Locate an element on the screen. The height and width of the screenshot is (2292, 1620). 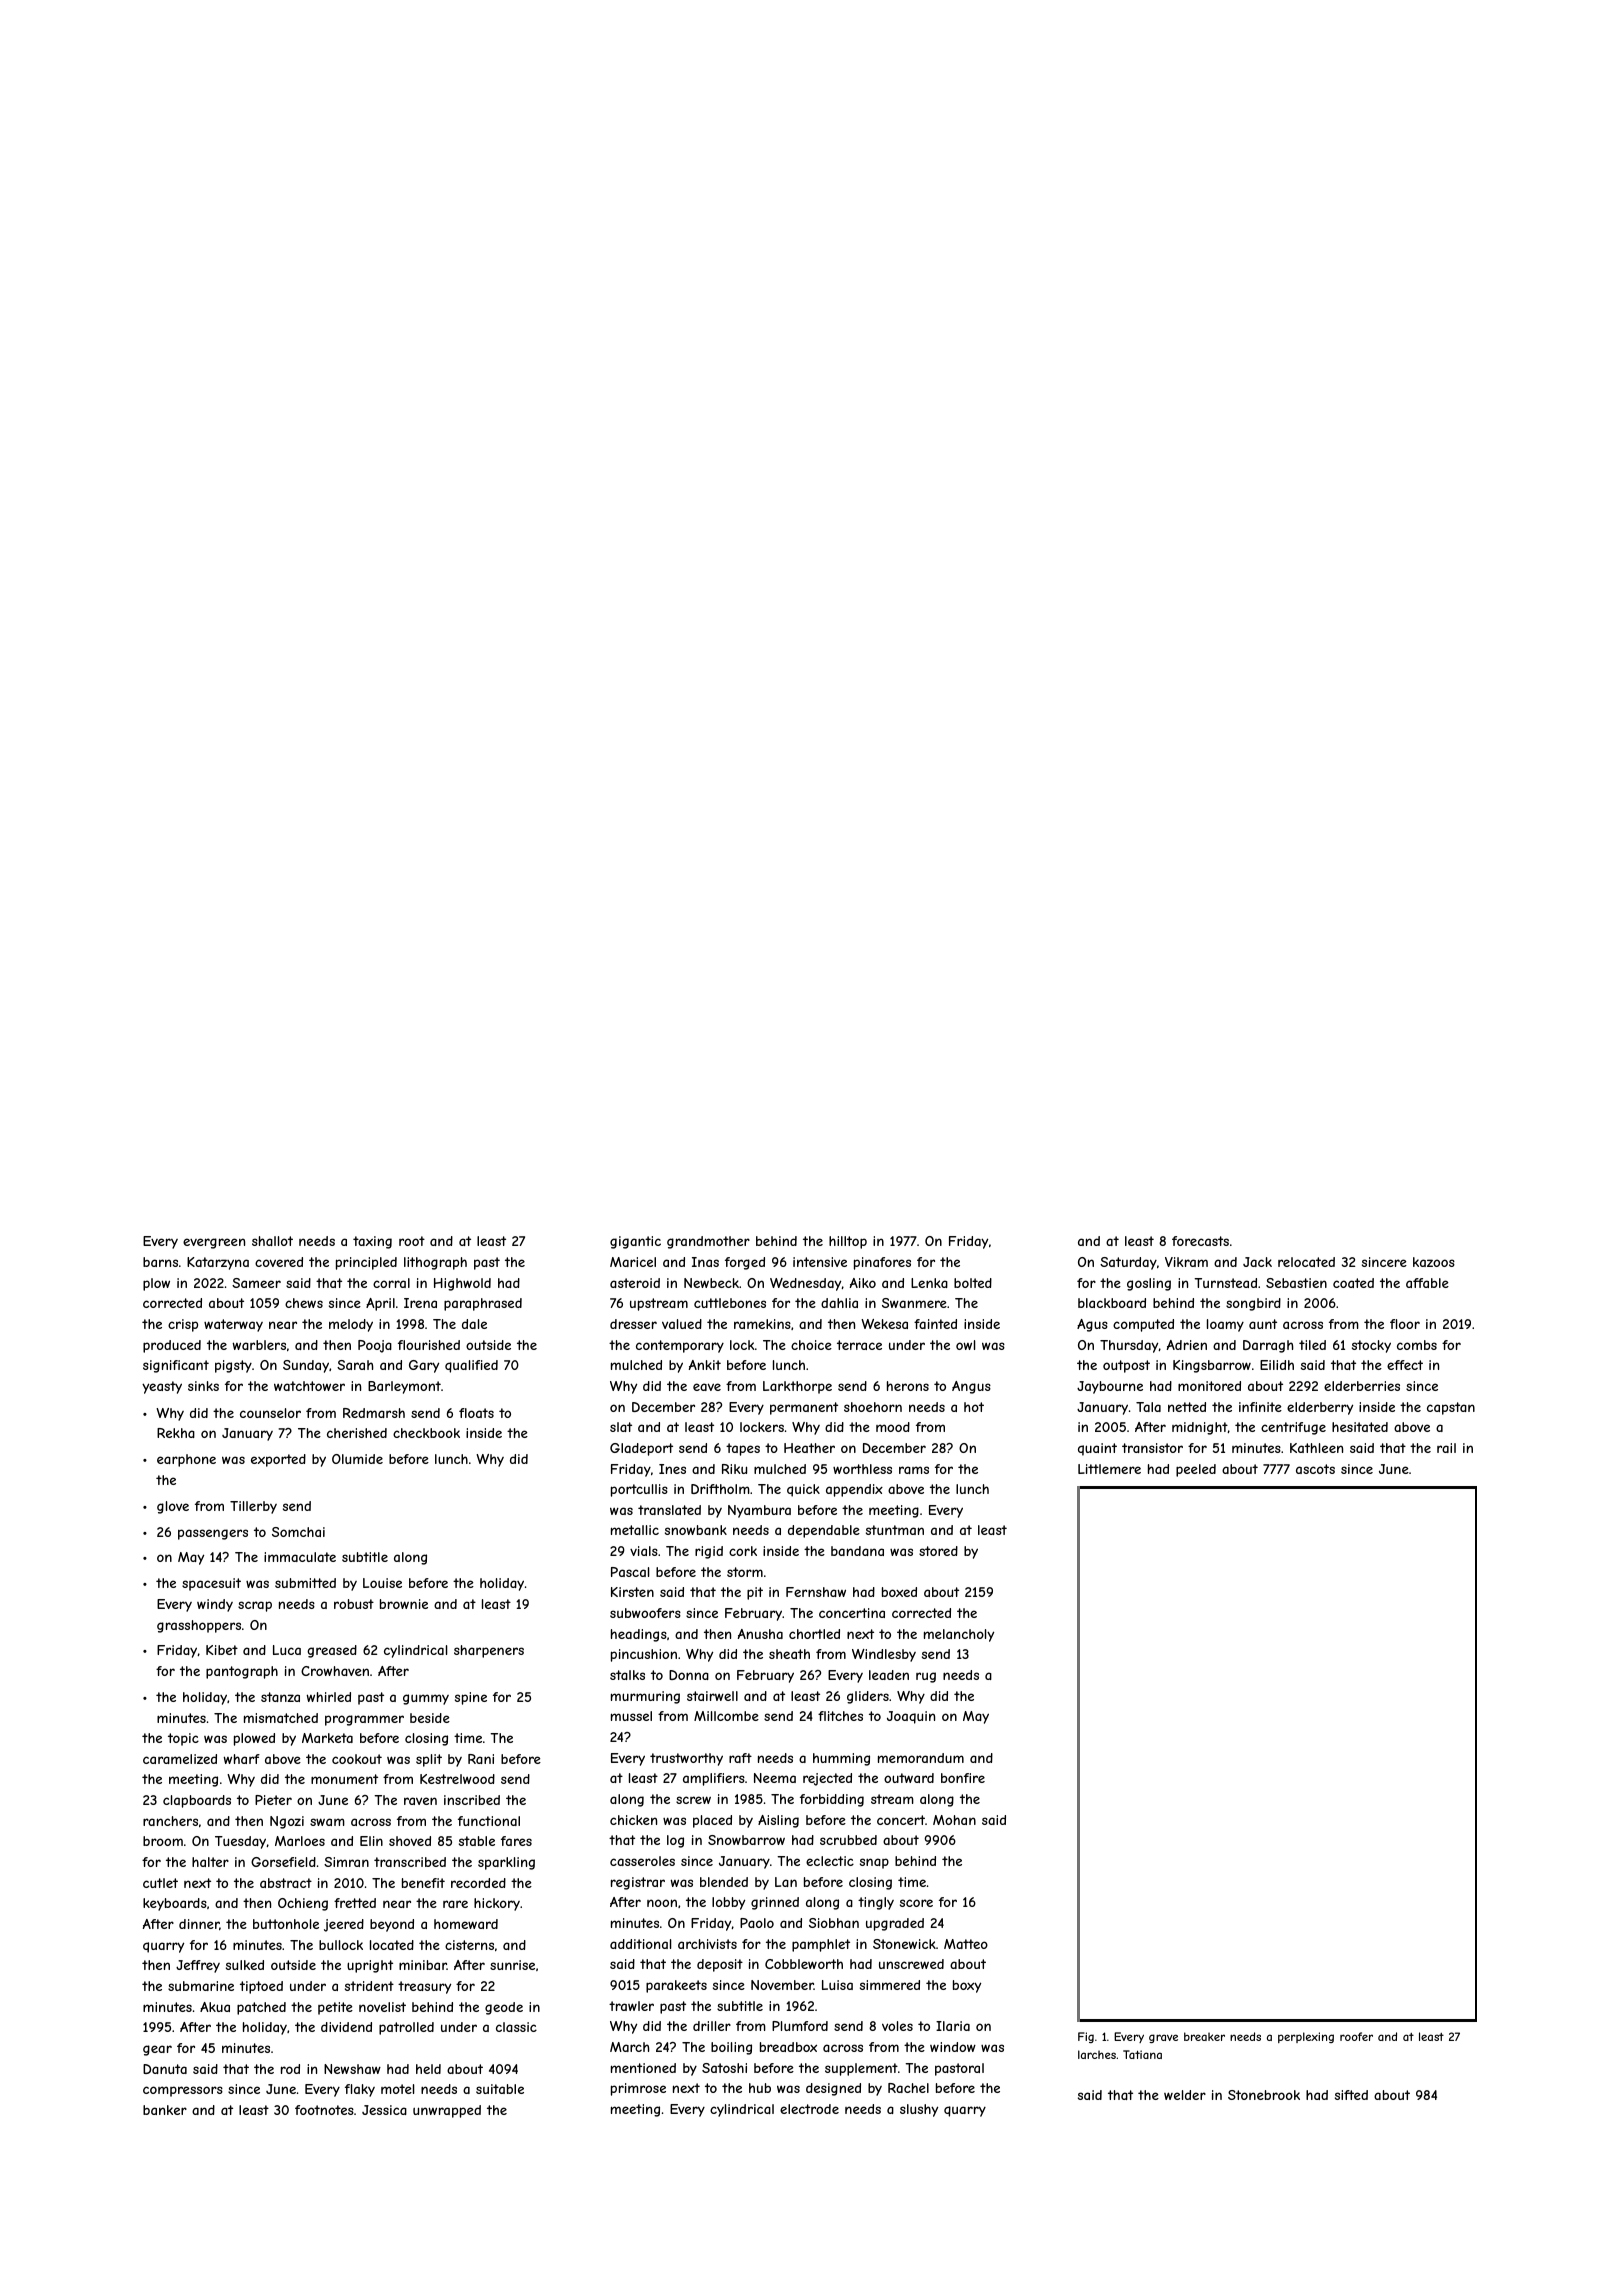
melancholy is located at coordinates (959, 1635).
